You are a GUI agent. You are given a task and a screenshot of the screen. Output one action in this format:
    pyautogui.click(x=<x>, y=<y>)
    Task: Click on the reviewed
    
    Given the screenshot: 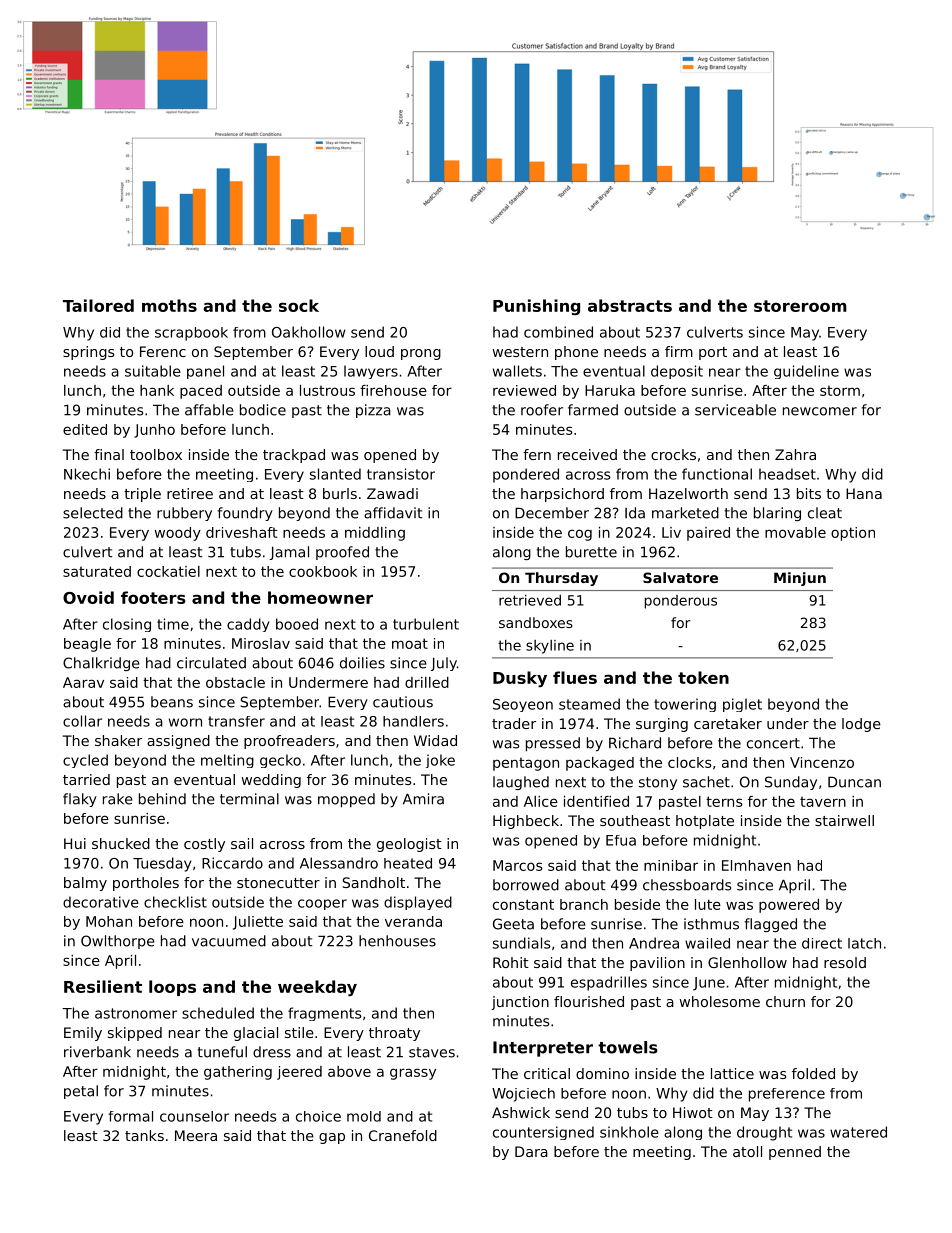 What is the action you would take?
    pyautogui.click(x=524, y=390)
